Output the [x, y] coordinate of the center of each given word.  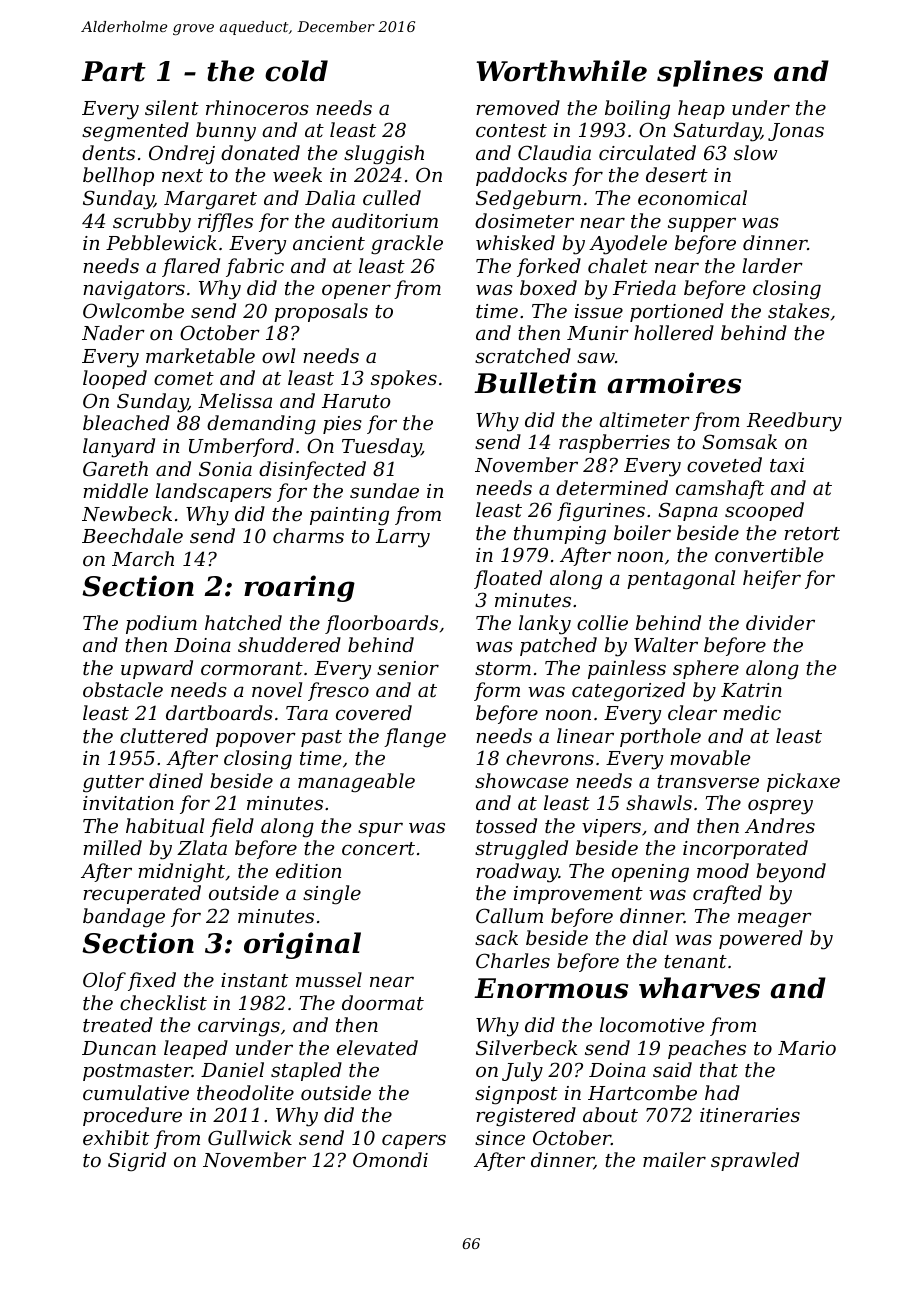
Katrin [751, 690]
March [143, 558]
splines [710, 73]
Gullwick [250, 1137]
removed [518, 107]
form [497, 691]
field [232, 827]
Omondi [390, 1159]
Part [113, 71]
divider [780, 622]
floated [508, 579]
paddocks [521, 176]
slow [755, 152]
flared [191, 267]
